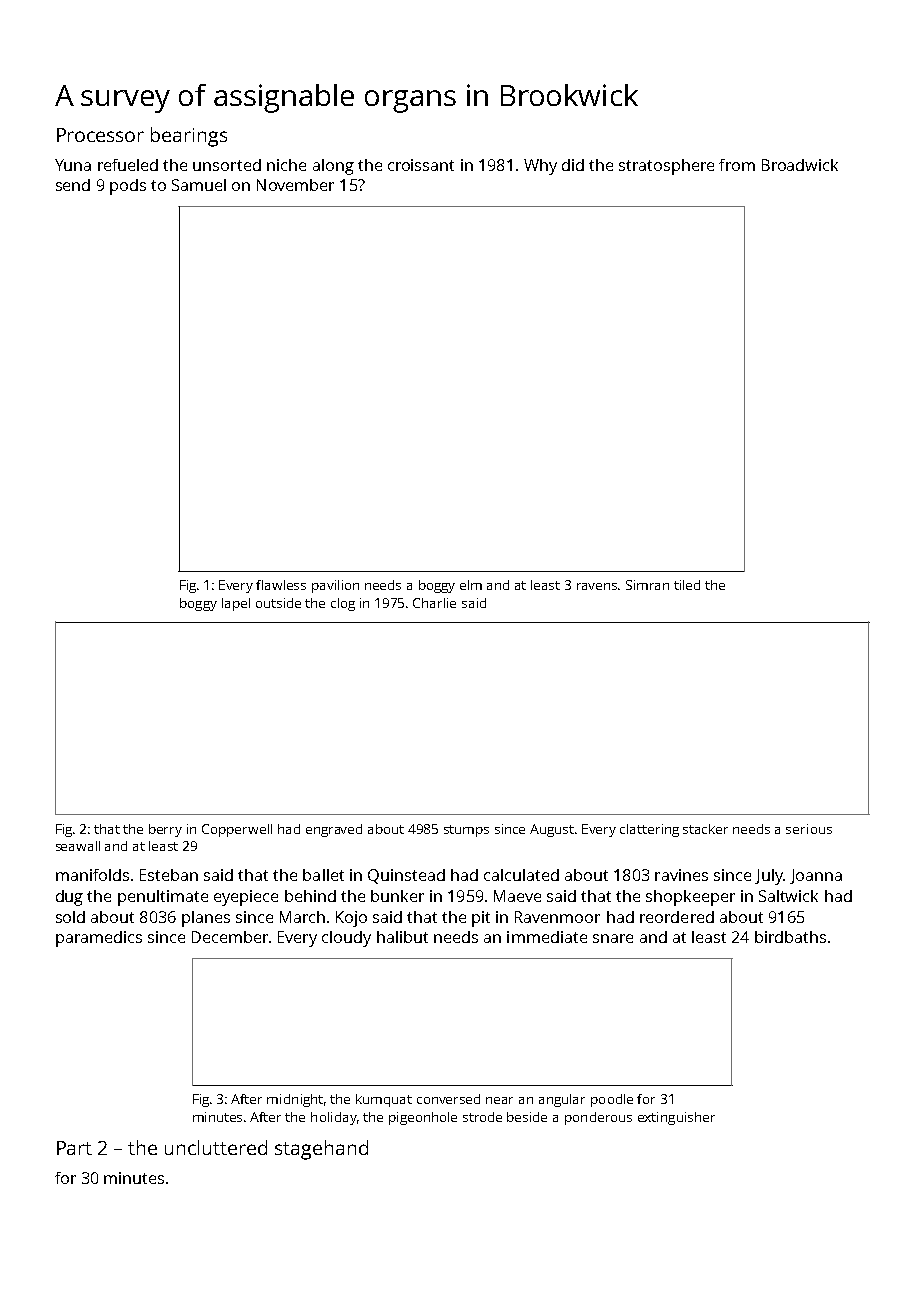  Describe the element at coordinates (681, 875) in the screenshot. I see `ravines` at that location.
